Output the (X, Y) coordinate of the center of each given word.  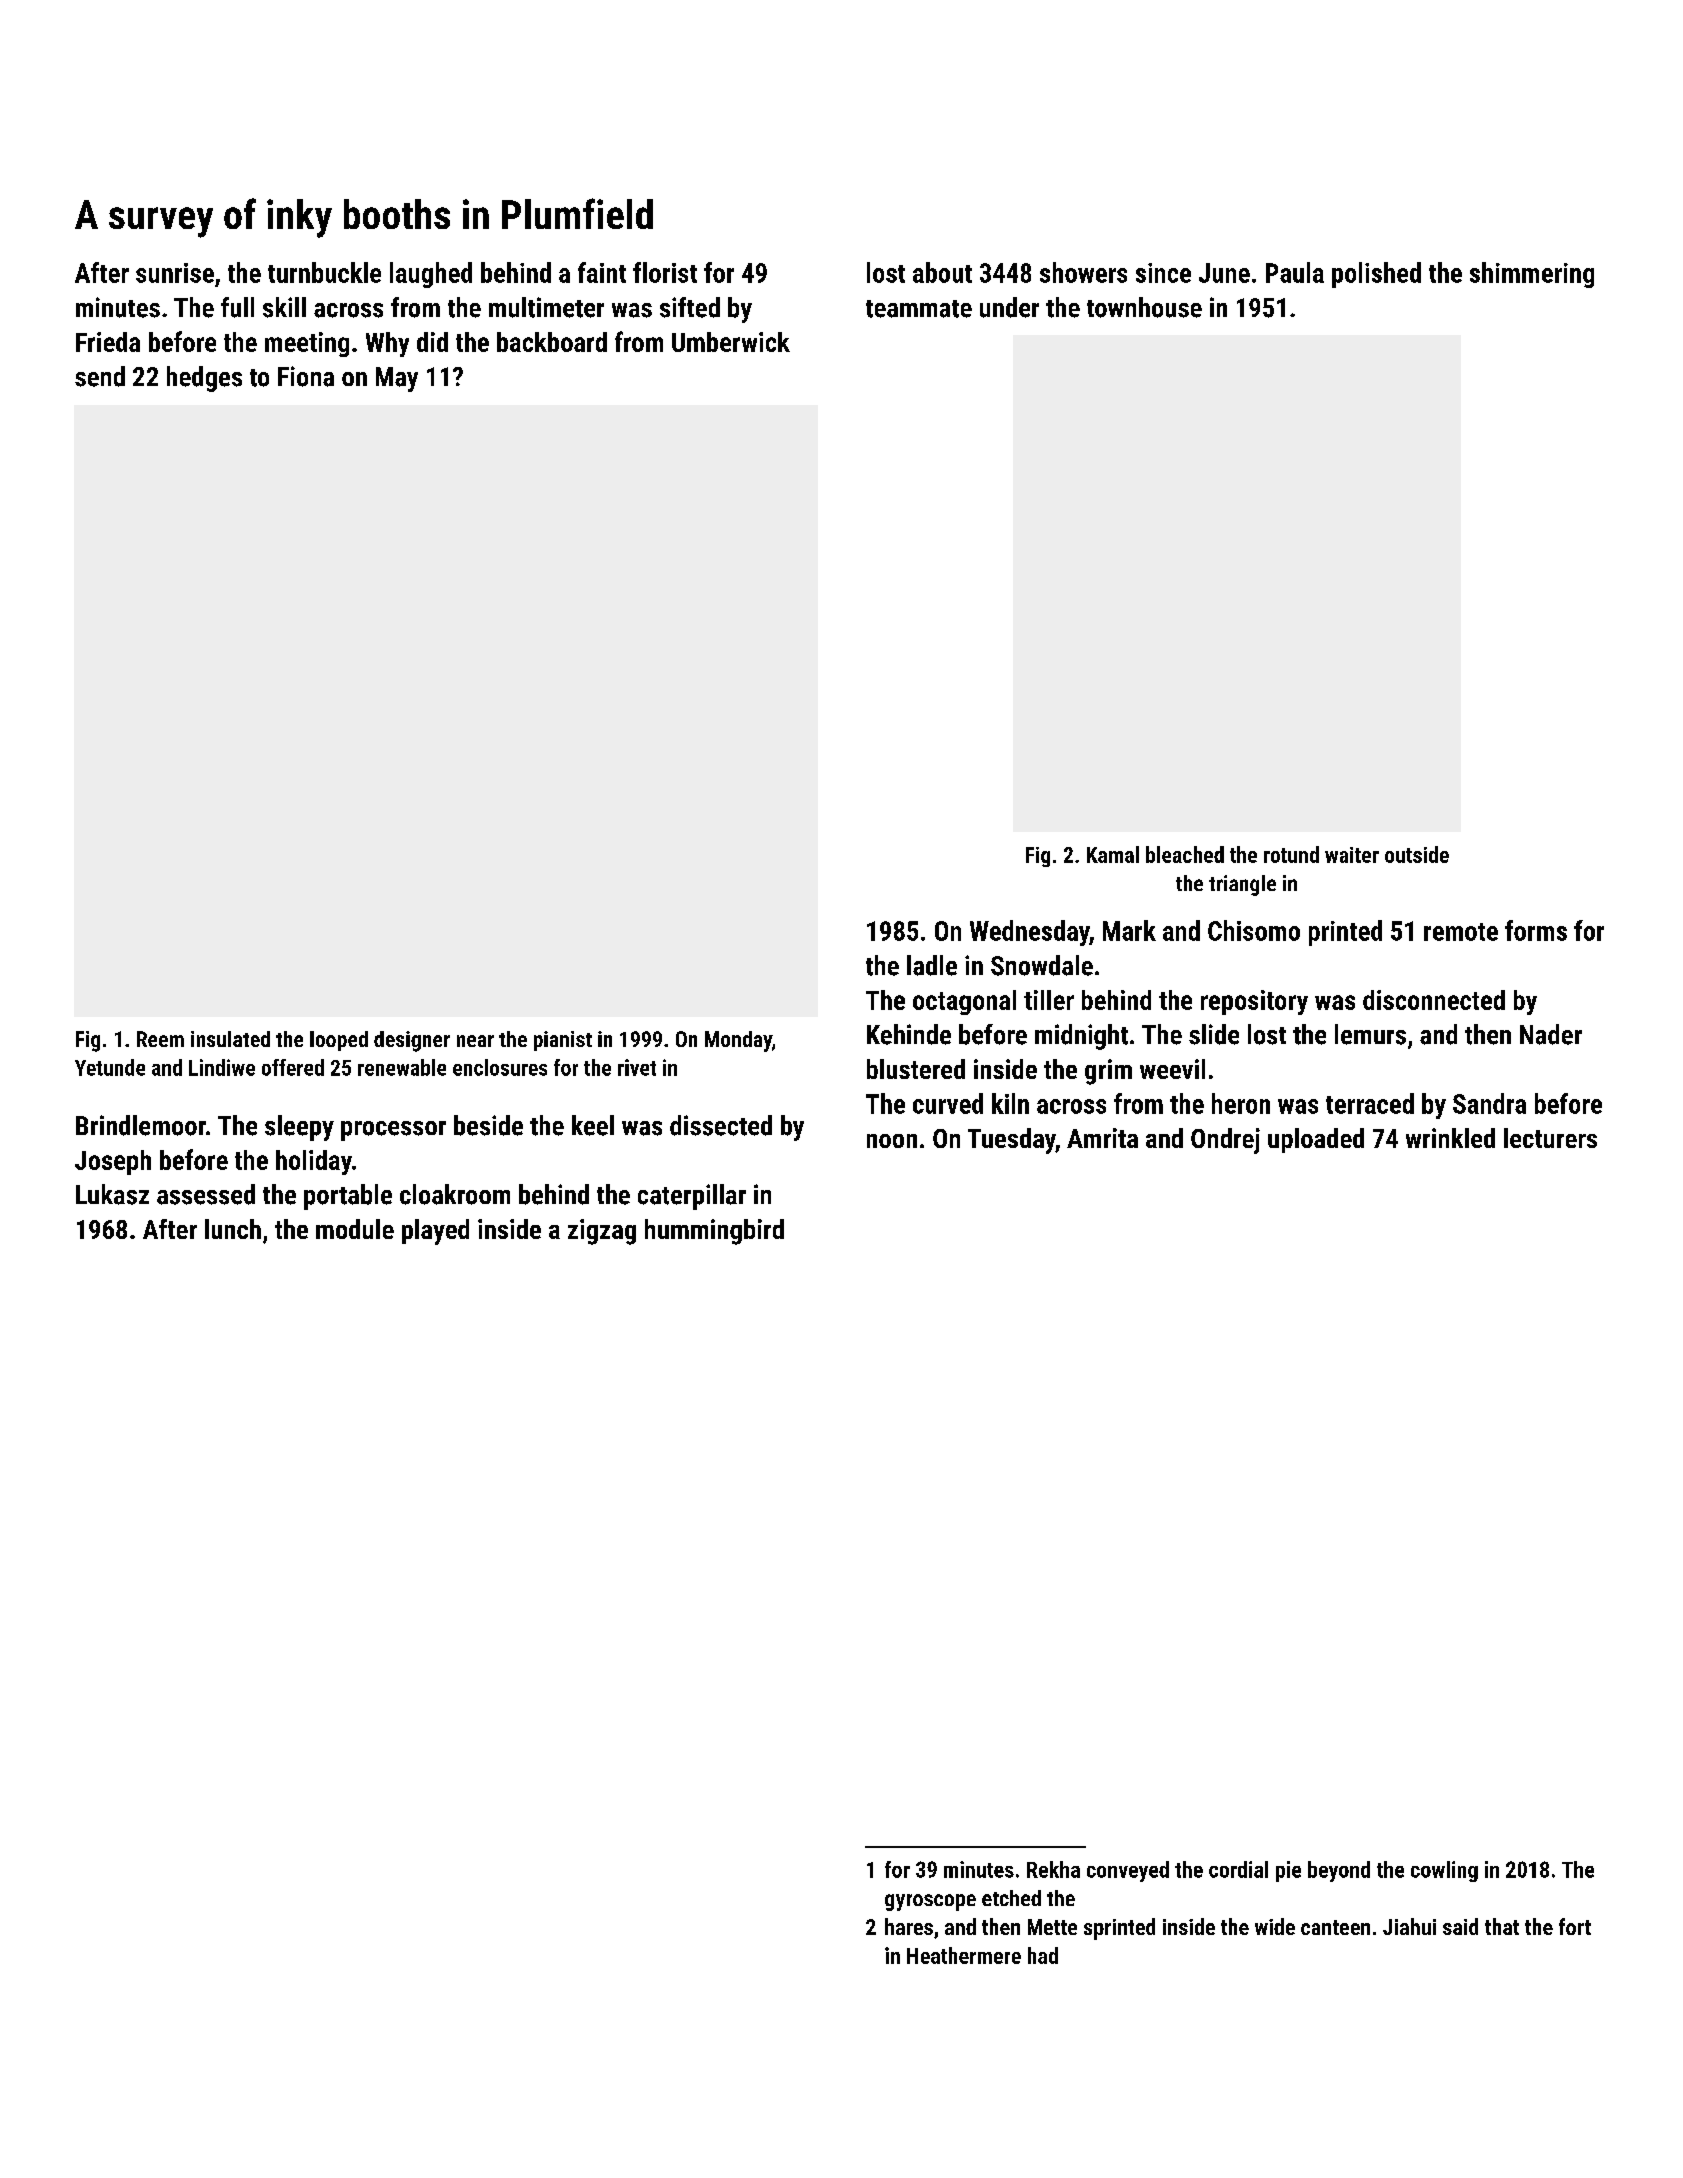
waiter (1352, 855)
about (942, 272)
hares (909, 1926)
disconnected (1434, 1000)
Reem (160, 1039)
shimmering (1532, 275)
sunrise (175, 273)
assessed (206, 1194)
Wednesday (1030, 933)
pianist (563, 1041)
